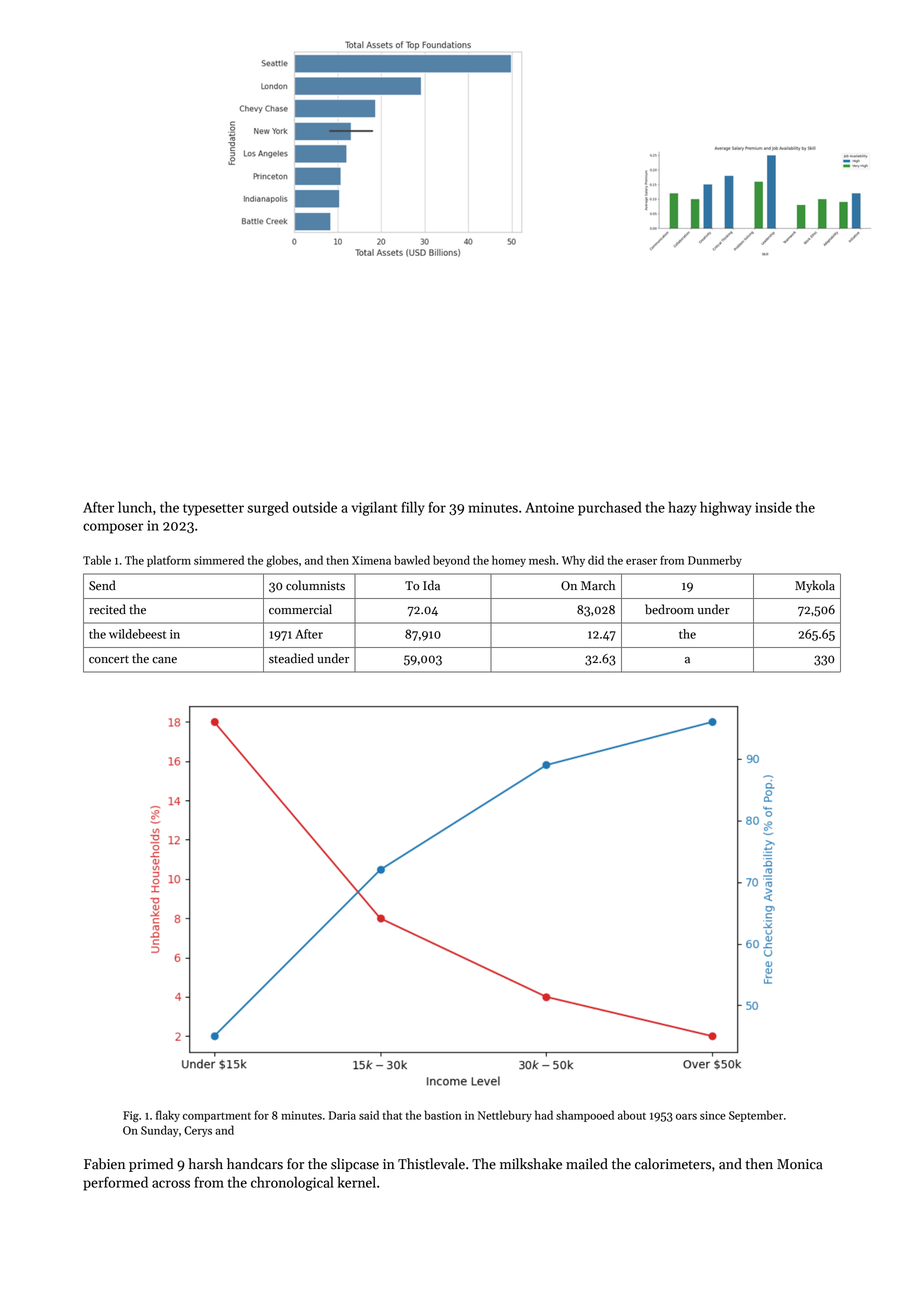 The width and height of the image is (924, 1308). Describe the element at coordinates (109, 659) in the image. I see `concert` at that location.
